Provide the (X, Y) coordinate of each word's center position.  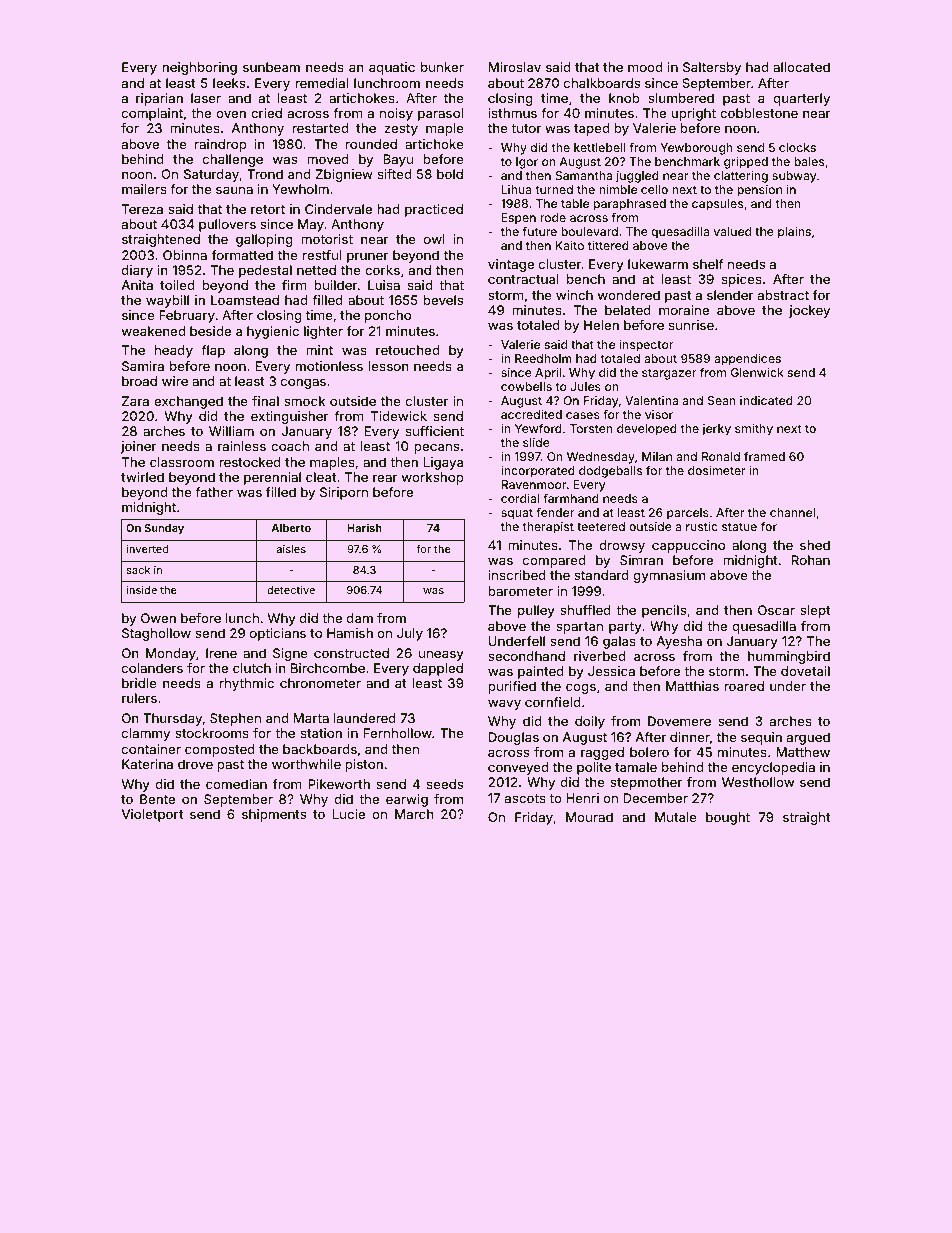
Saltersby (712, 68)
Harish (364, 527)
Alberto (291, 528)
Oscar (776, 610)
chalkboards (602, 83)
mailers (144, 189)
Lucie (349, 814)
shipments (274, 815)
